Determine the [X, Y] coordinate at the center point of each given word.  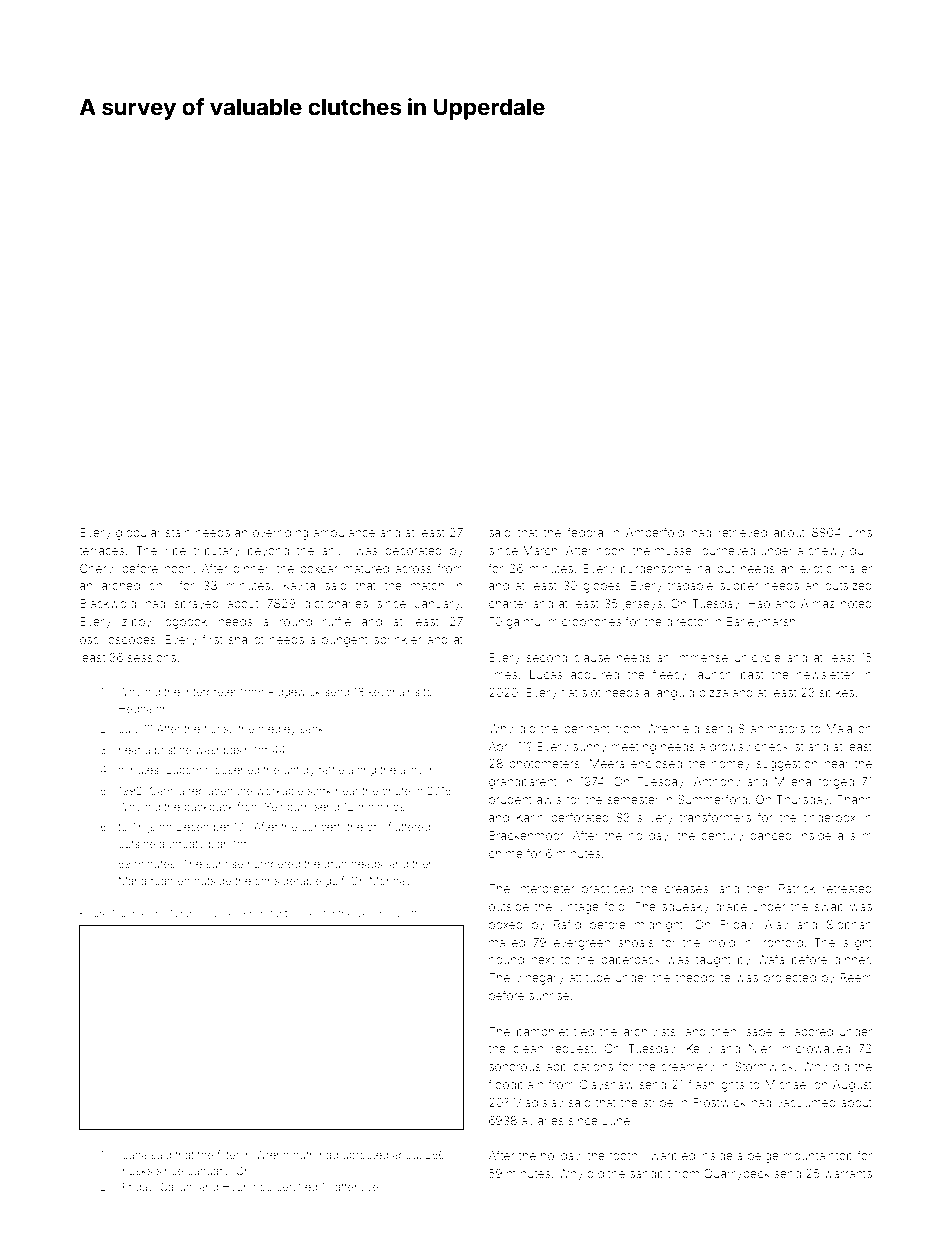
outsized [848, 585]
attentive [357, 1187]
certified [296, 1186]
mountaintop [818, 1157]
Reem [856, 977]
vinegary [539, 979]
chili [159, 585]
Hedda [135, 709]
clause [592, 657]
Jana [135, 1155]
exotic [816, 568]
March [540, 550]
